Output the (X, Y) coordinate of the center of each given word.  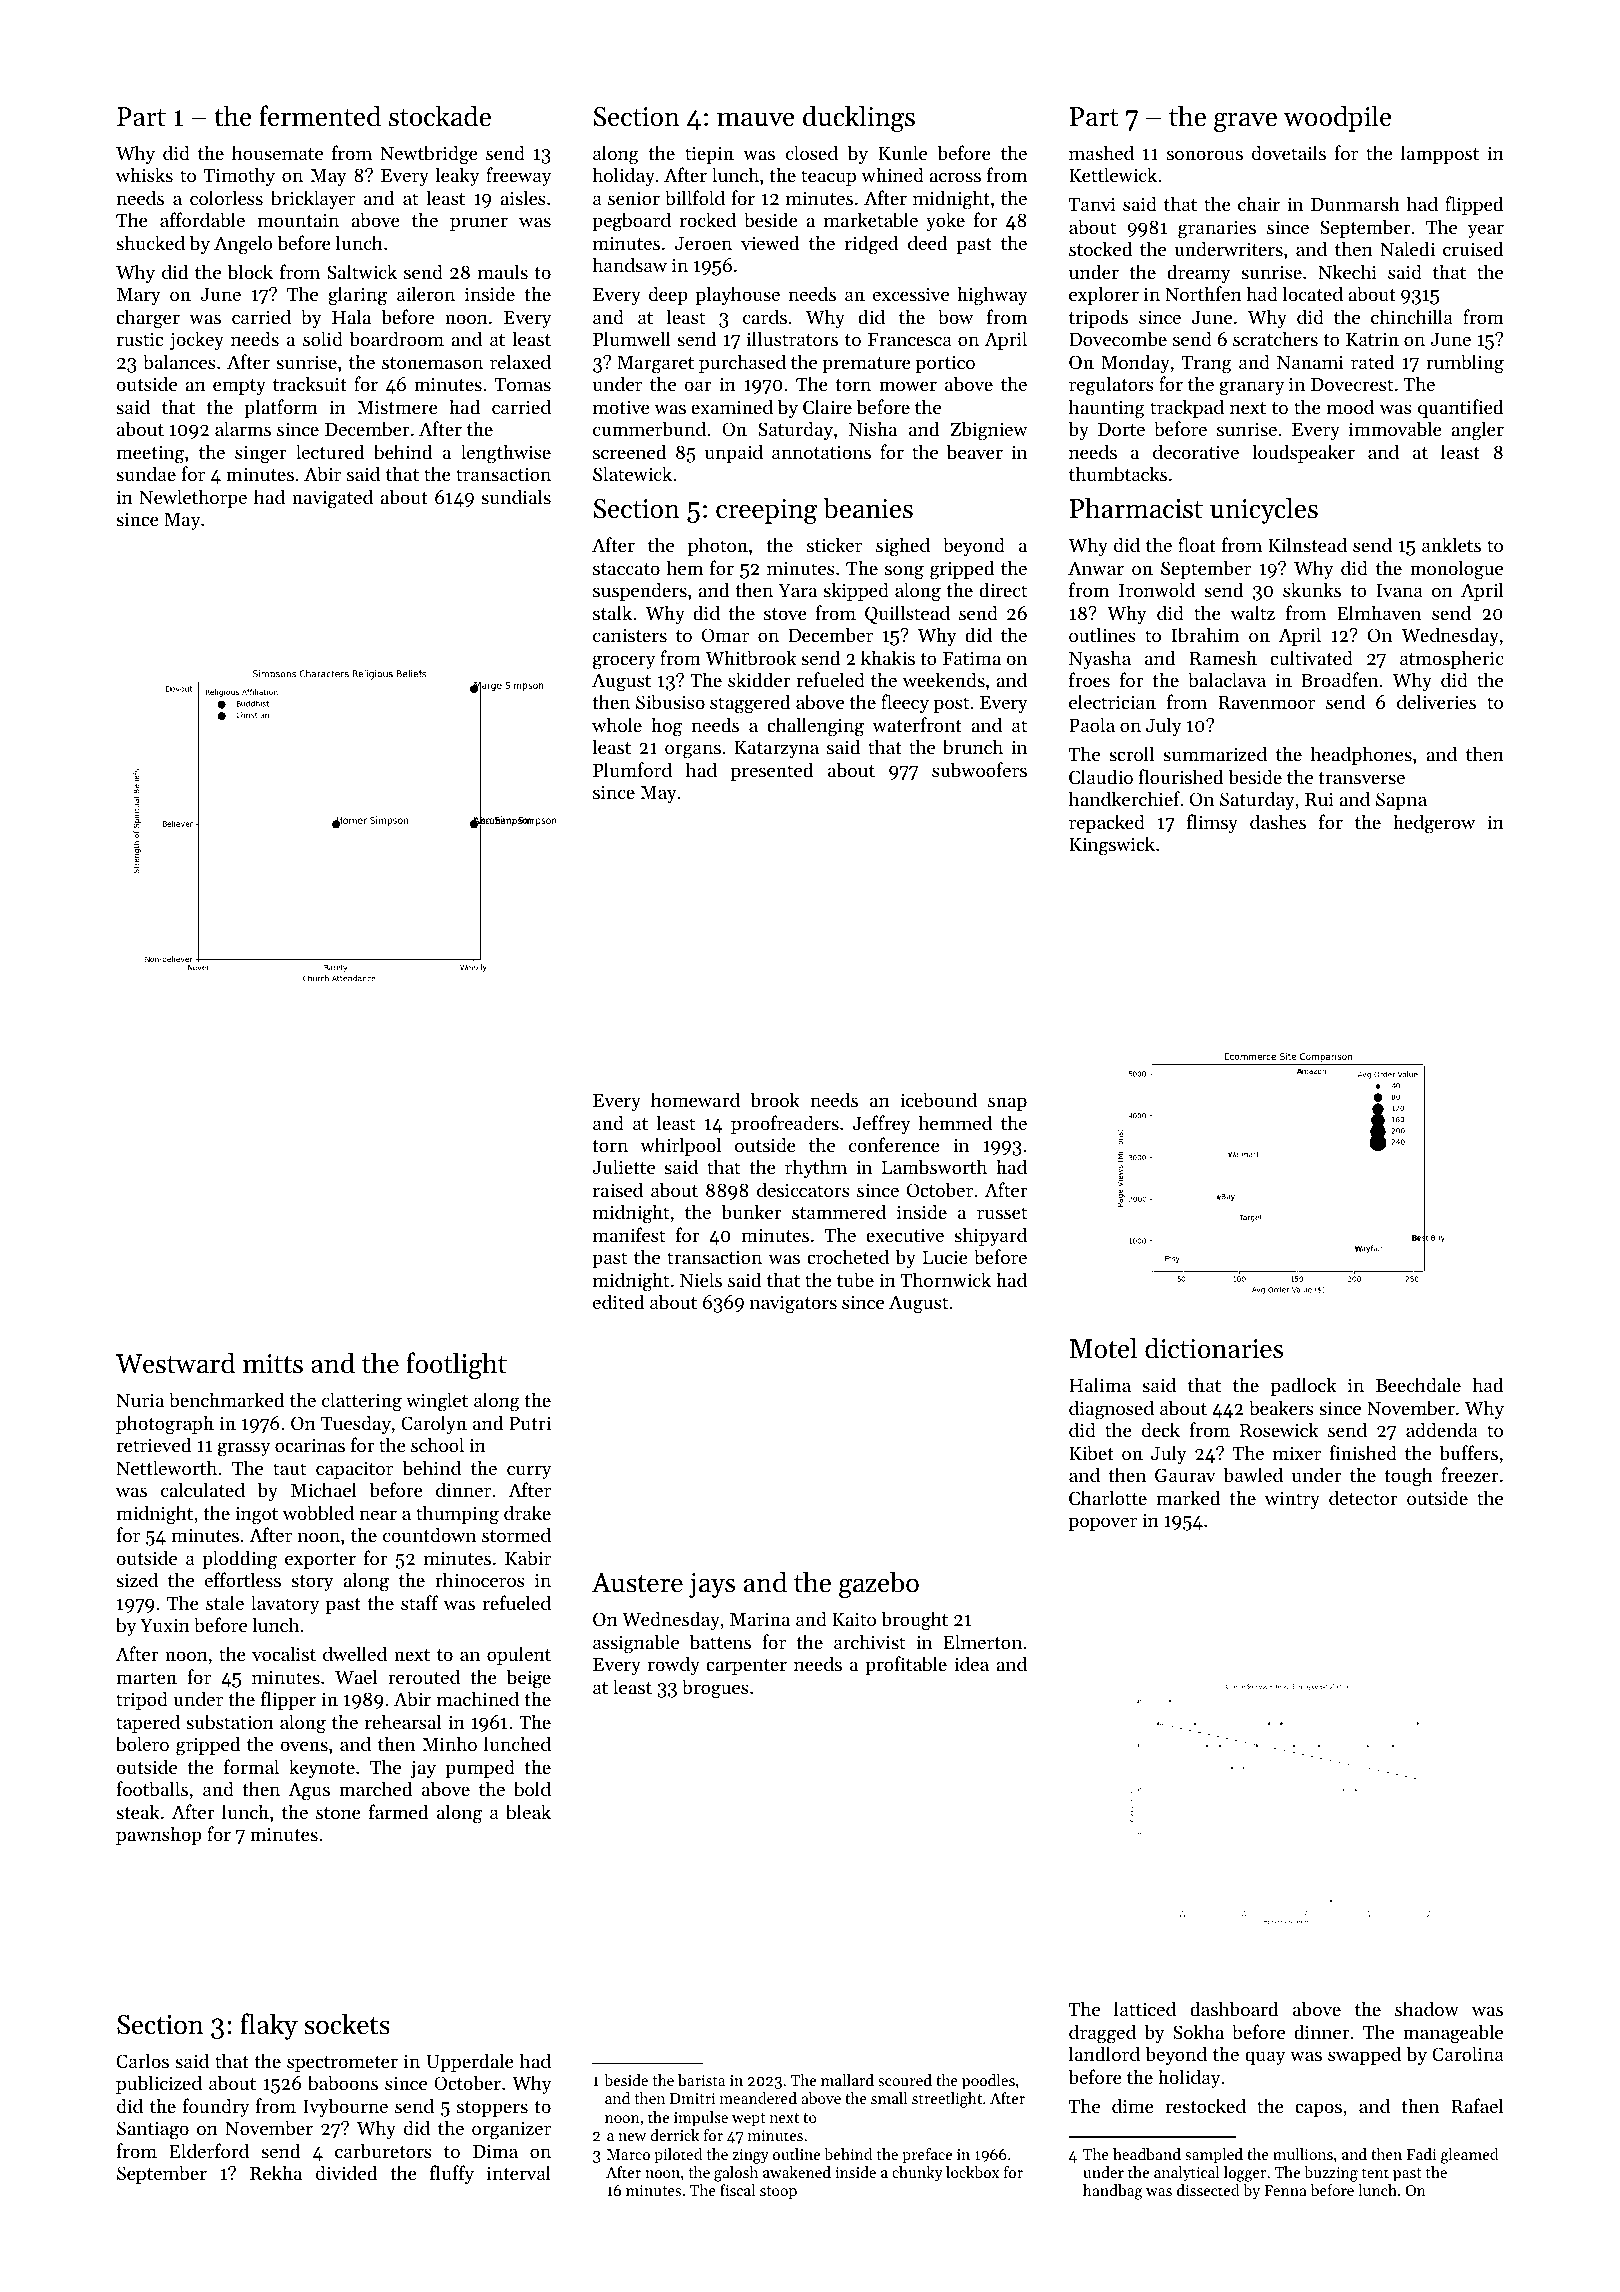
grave (1245, 122)
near (378, 1515)
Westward (175, 1363)
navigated (332, 499)
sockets (347, 2024)
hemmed (955, 1122)
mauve (756, 119)
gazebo (879, 1585)
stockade (440, 116)
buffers (1468, 1452)
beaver (975, 452)
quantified (1460, 408)
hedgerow (1434, 824)
